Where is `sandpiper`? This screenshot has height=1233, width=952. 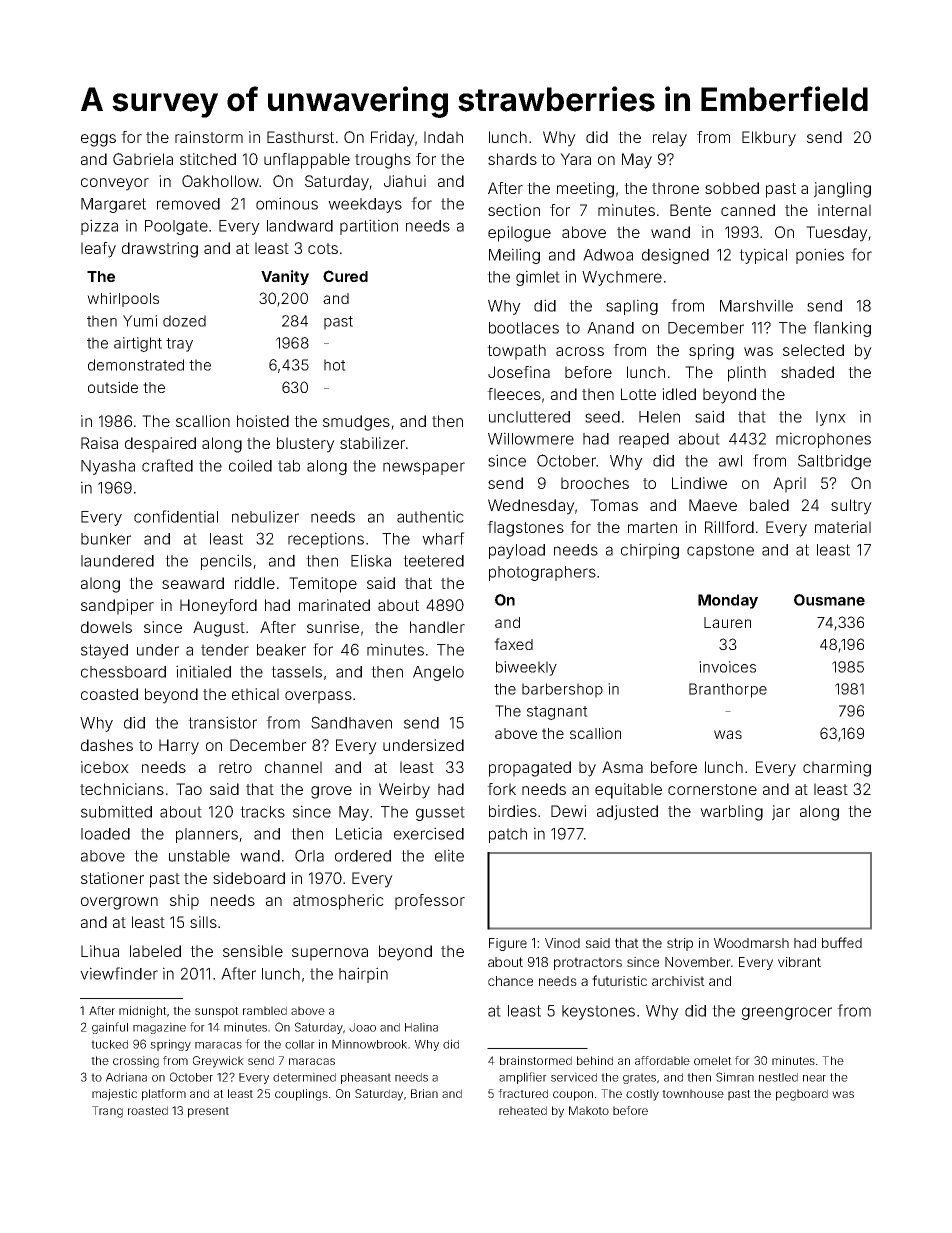
sandpiper is located at coordinates (117, 607).
